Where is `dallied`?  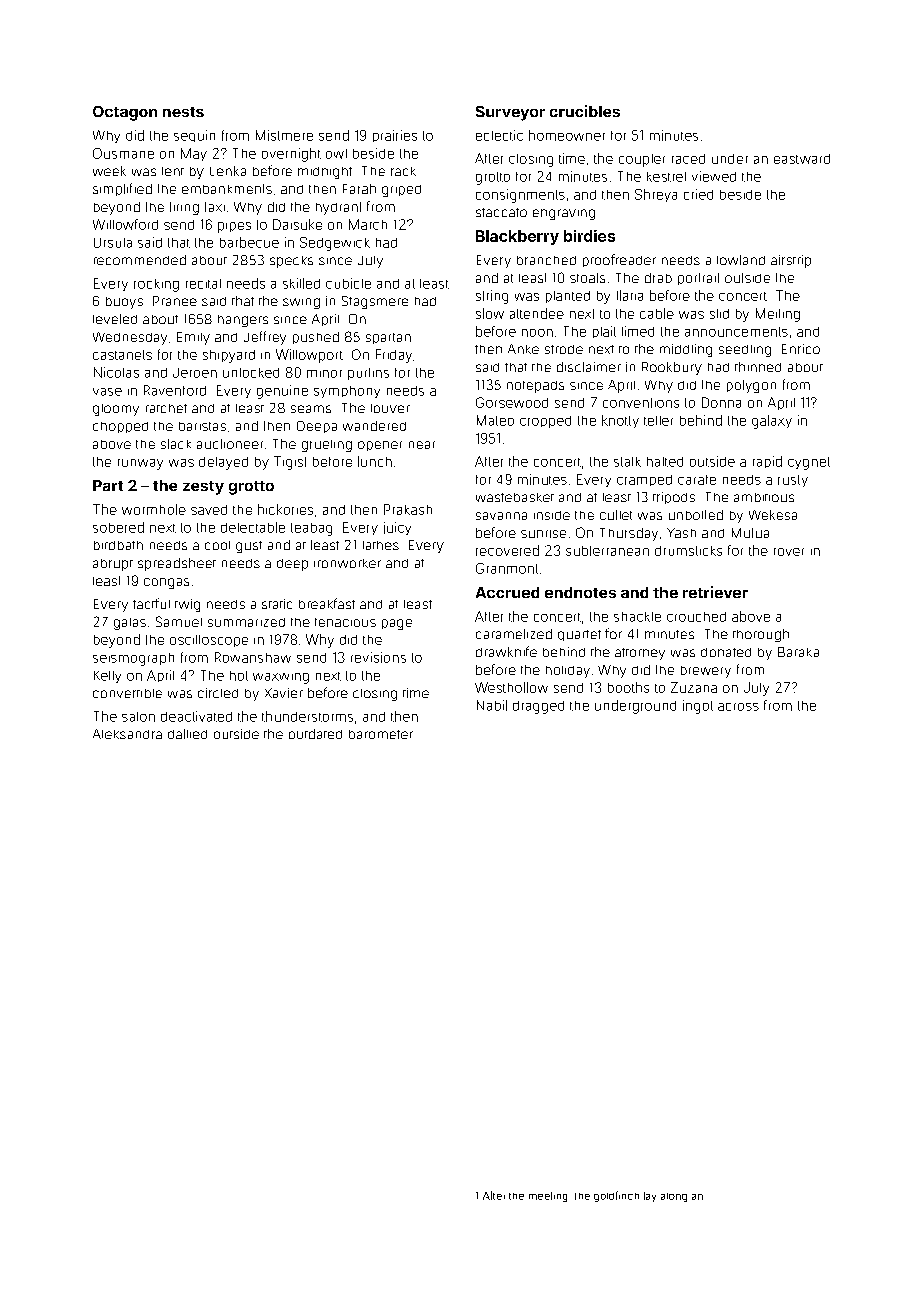
dallied is located at coordinates (187, 734).
